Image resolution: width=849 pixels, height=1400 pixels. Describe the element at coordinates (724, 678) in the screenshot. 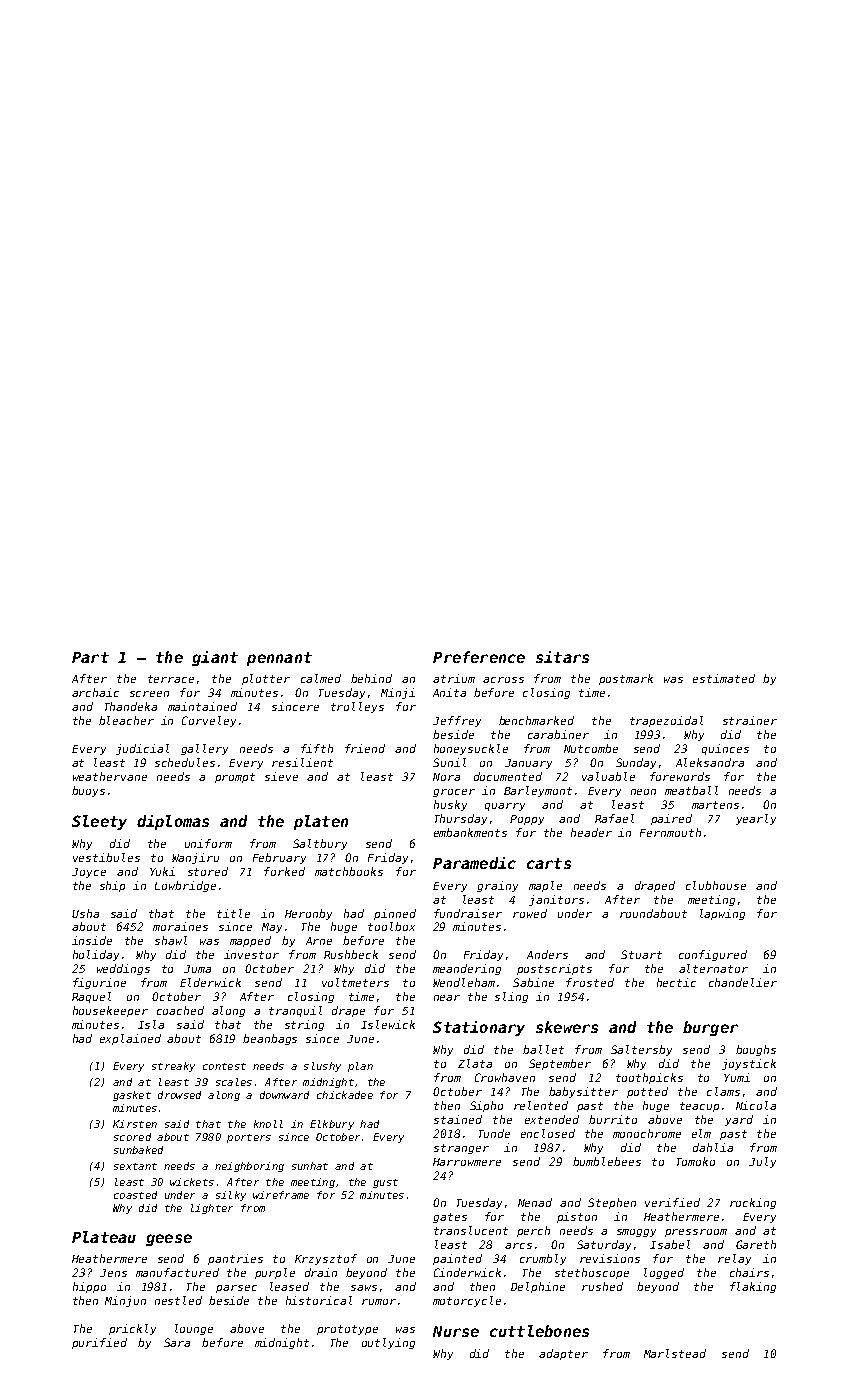

I see `estimated` at that location.
